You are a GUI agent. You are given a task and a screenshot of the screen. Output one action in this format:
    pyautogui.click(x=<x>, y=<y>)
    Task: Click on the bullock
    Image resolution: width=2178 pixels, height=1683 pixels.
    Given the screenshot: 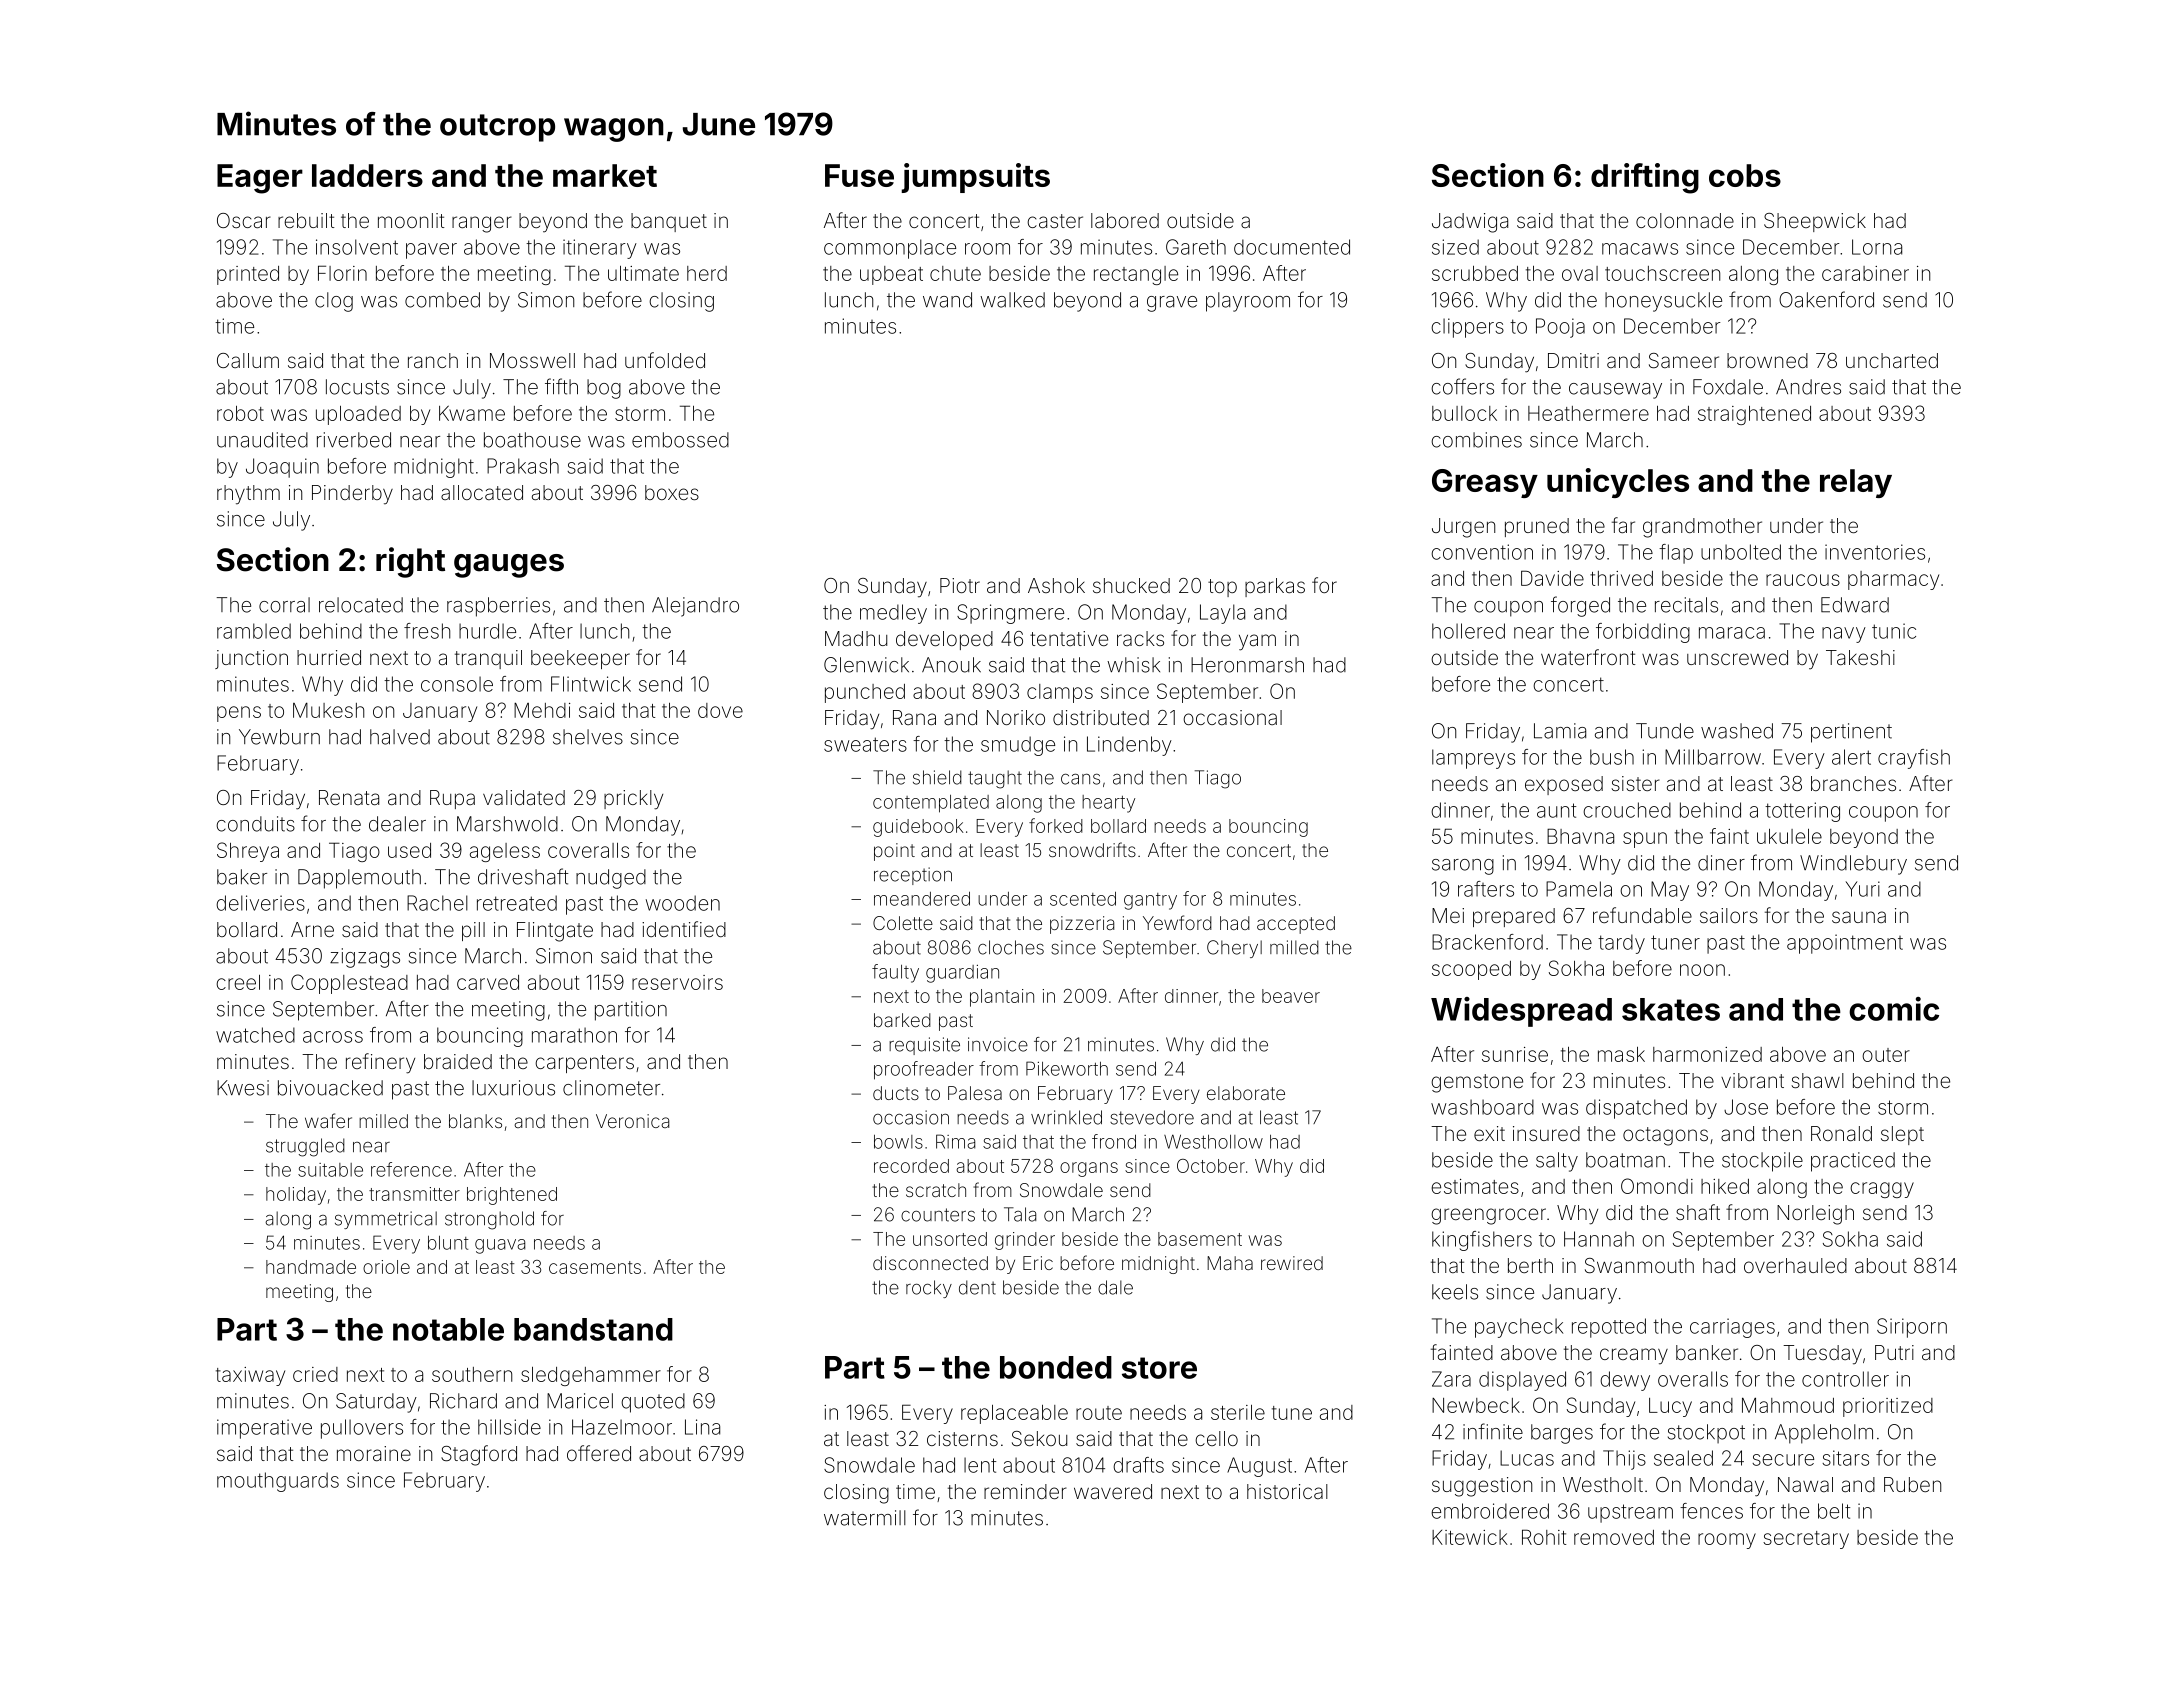 What is the action you would take?
    pyautogui.click(x=1464, y=413)
